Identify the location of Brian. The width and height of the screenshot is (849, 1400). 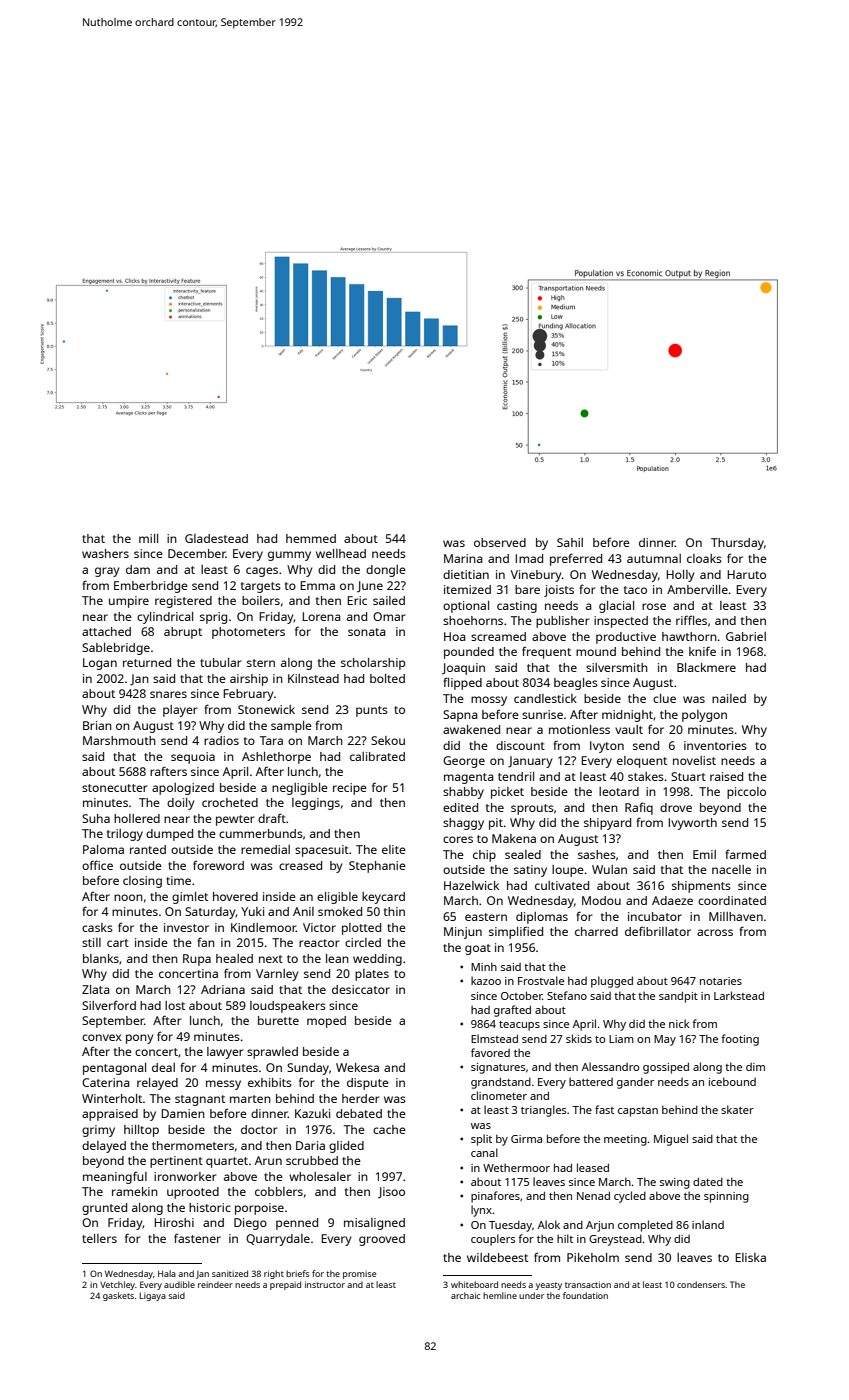
(97, 725).
